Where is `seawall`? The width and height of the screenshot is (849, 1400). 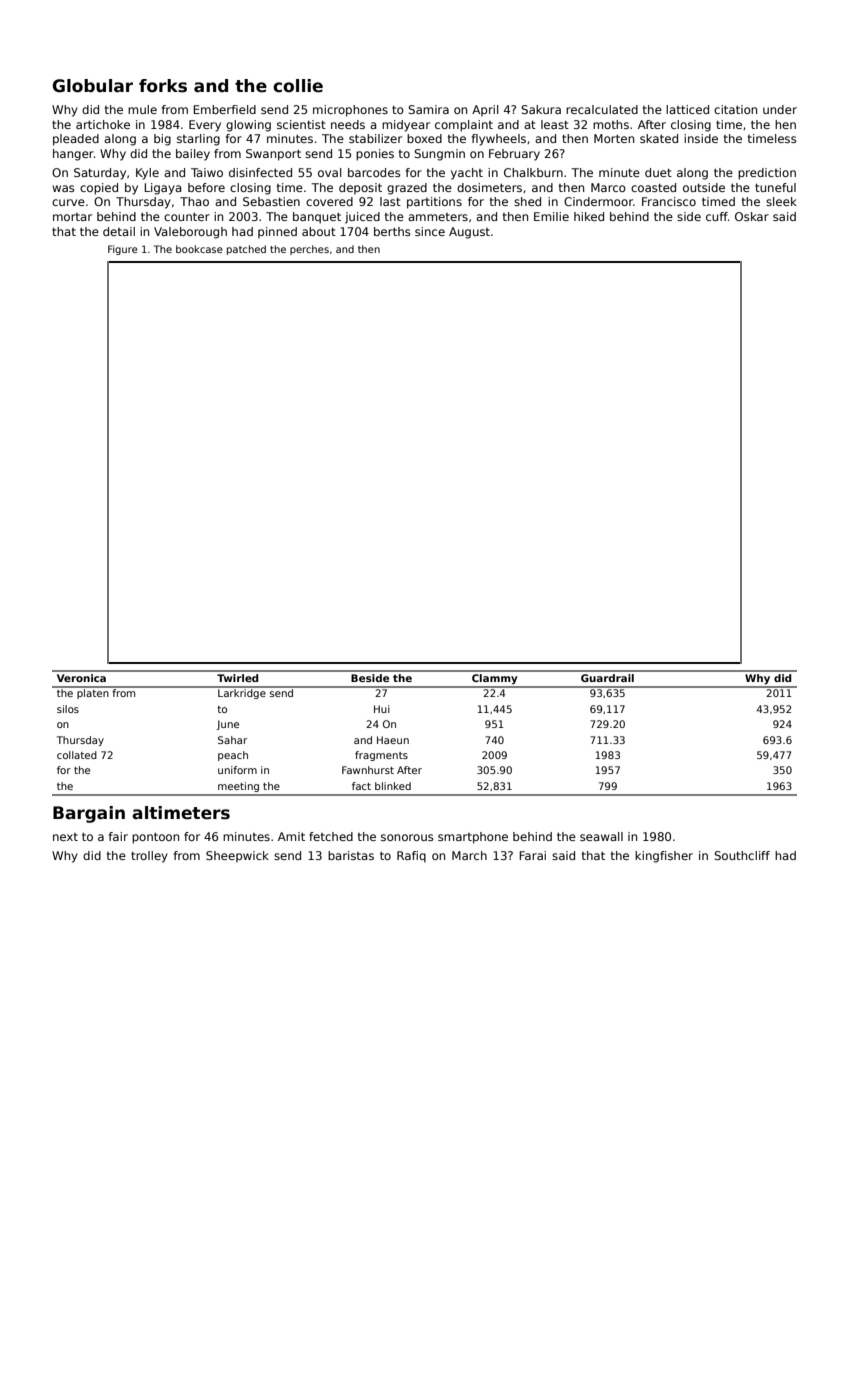 seawall is located at coordinates (601, 836).
